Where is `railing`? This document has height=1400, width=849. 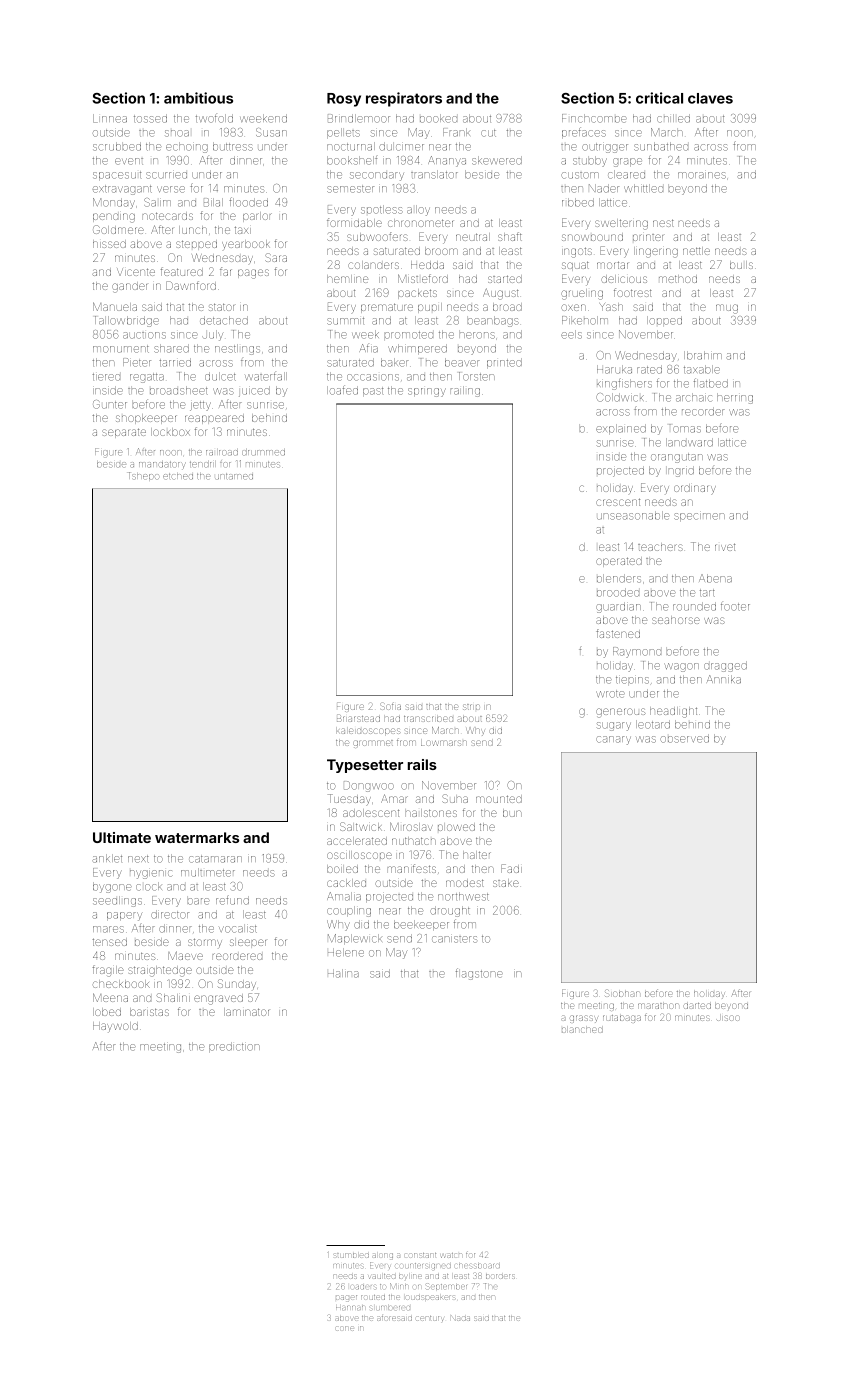
railing is located at coordinates (465, 391).
